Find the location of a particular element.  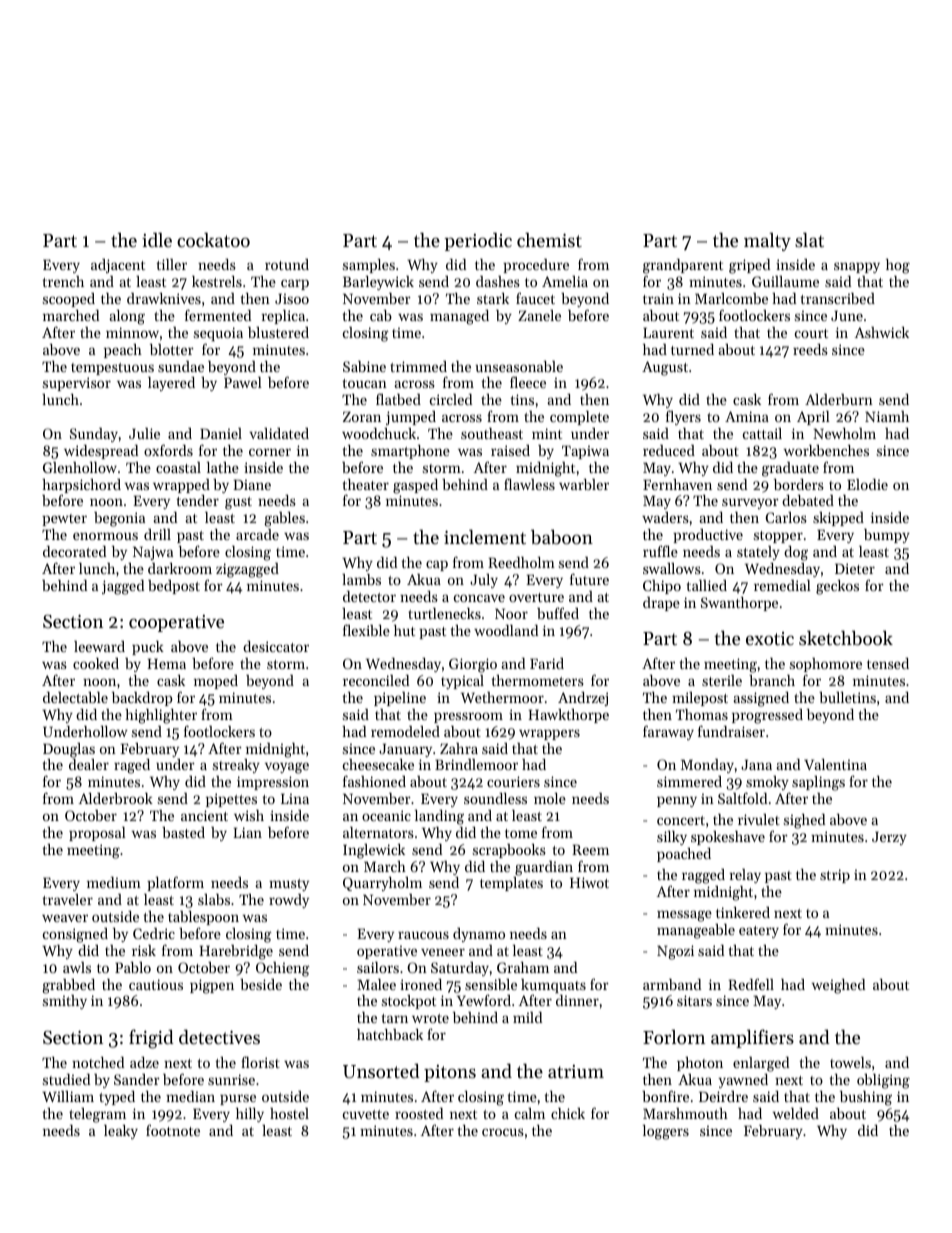

Jerzy is located at coordinates (889, 838).
